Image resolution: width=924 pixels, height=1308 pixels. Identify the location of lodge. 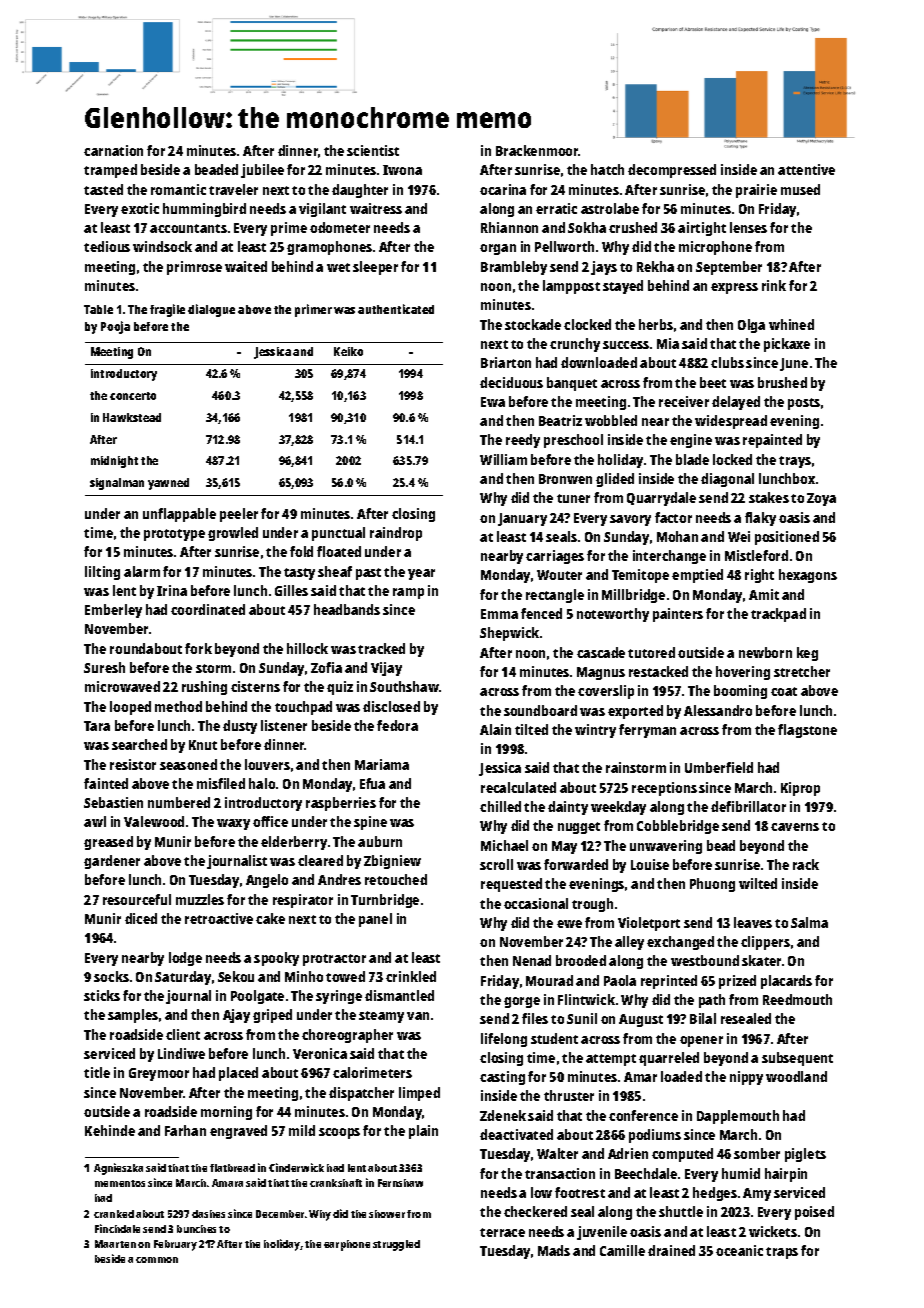
(185, 959).
